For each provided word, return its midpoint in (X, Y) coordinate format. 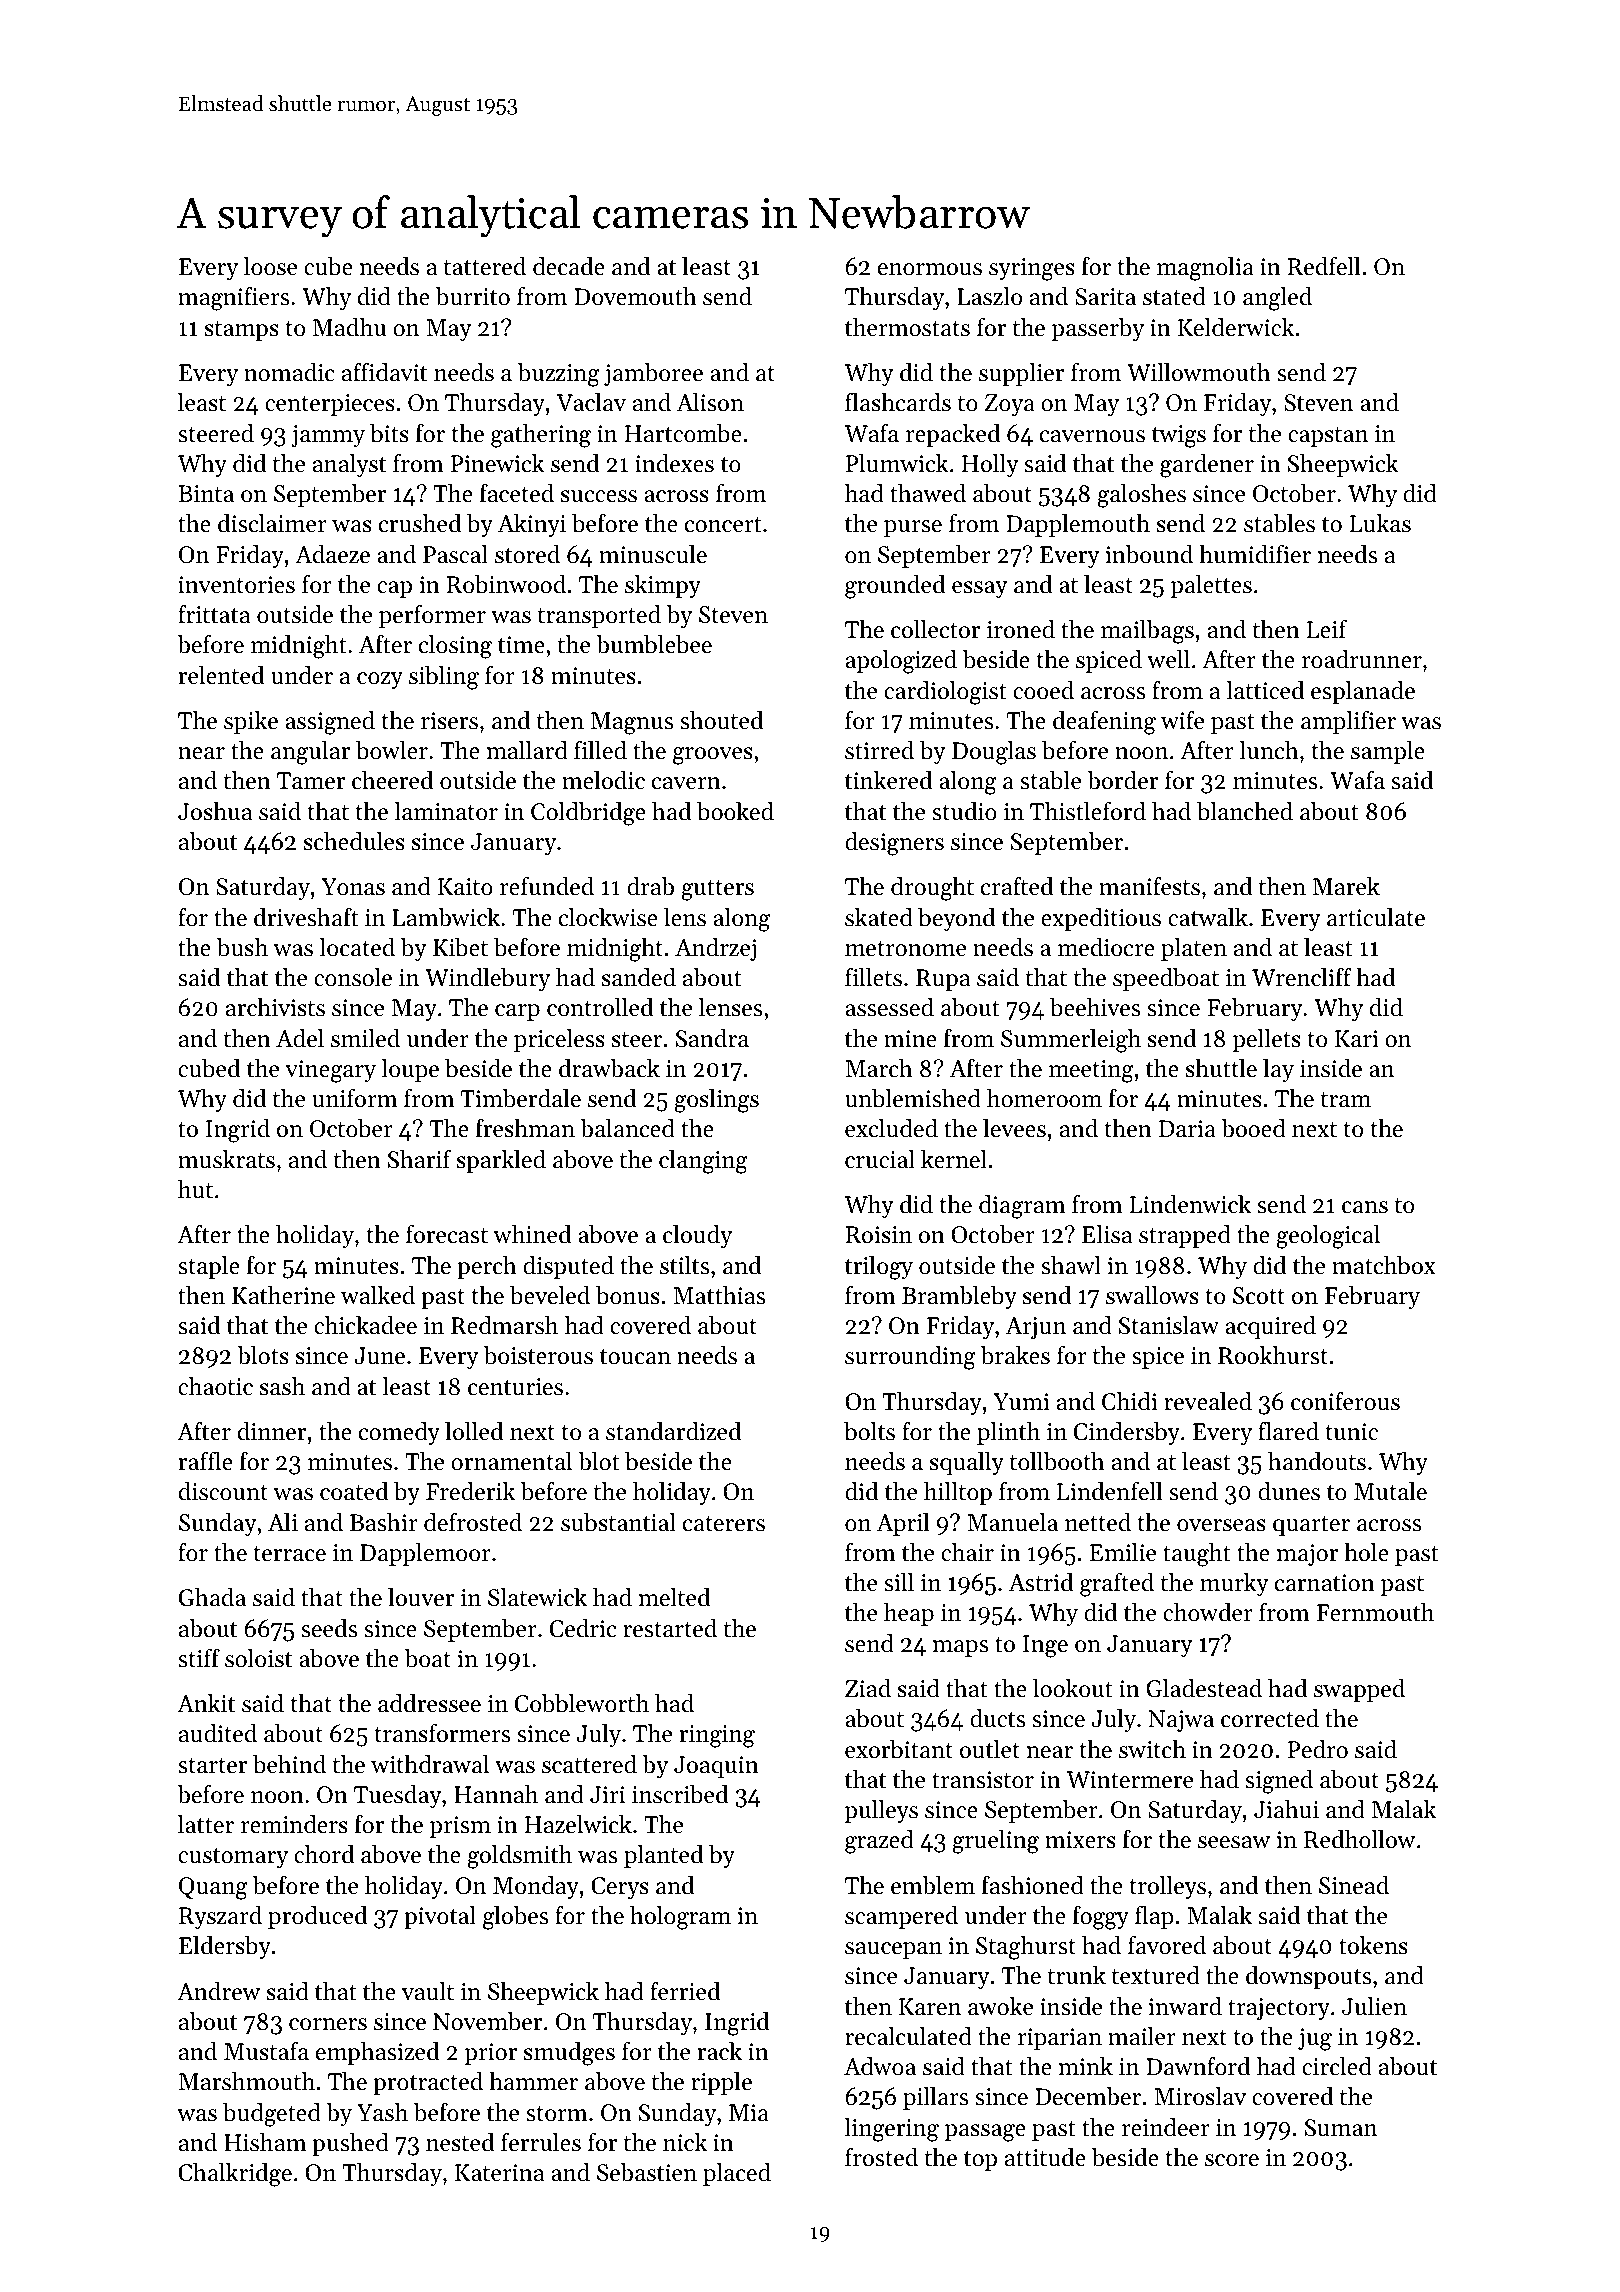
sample (1388, 752)
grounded (895, 587)
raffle (206, 1461)
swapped (1359, 1690)
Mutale (1390, 1491)
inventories (236, 585)
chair (967, 1552)
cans (1365, 1207)
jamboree (653, 374)
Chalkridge (235, 2175)
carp (517, 1012)
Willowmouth (1199, 372)
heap (909, 1614)
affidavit (384, 372)
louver (421, 1597)
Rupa (943, 980)
